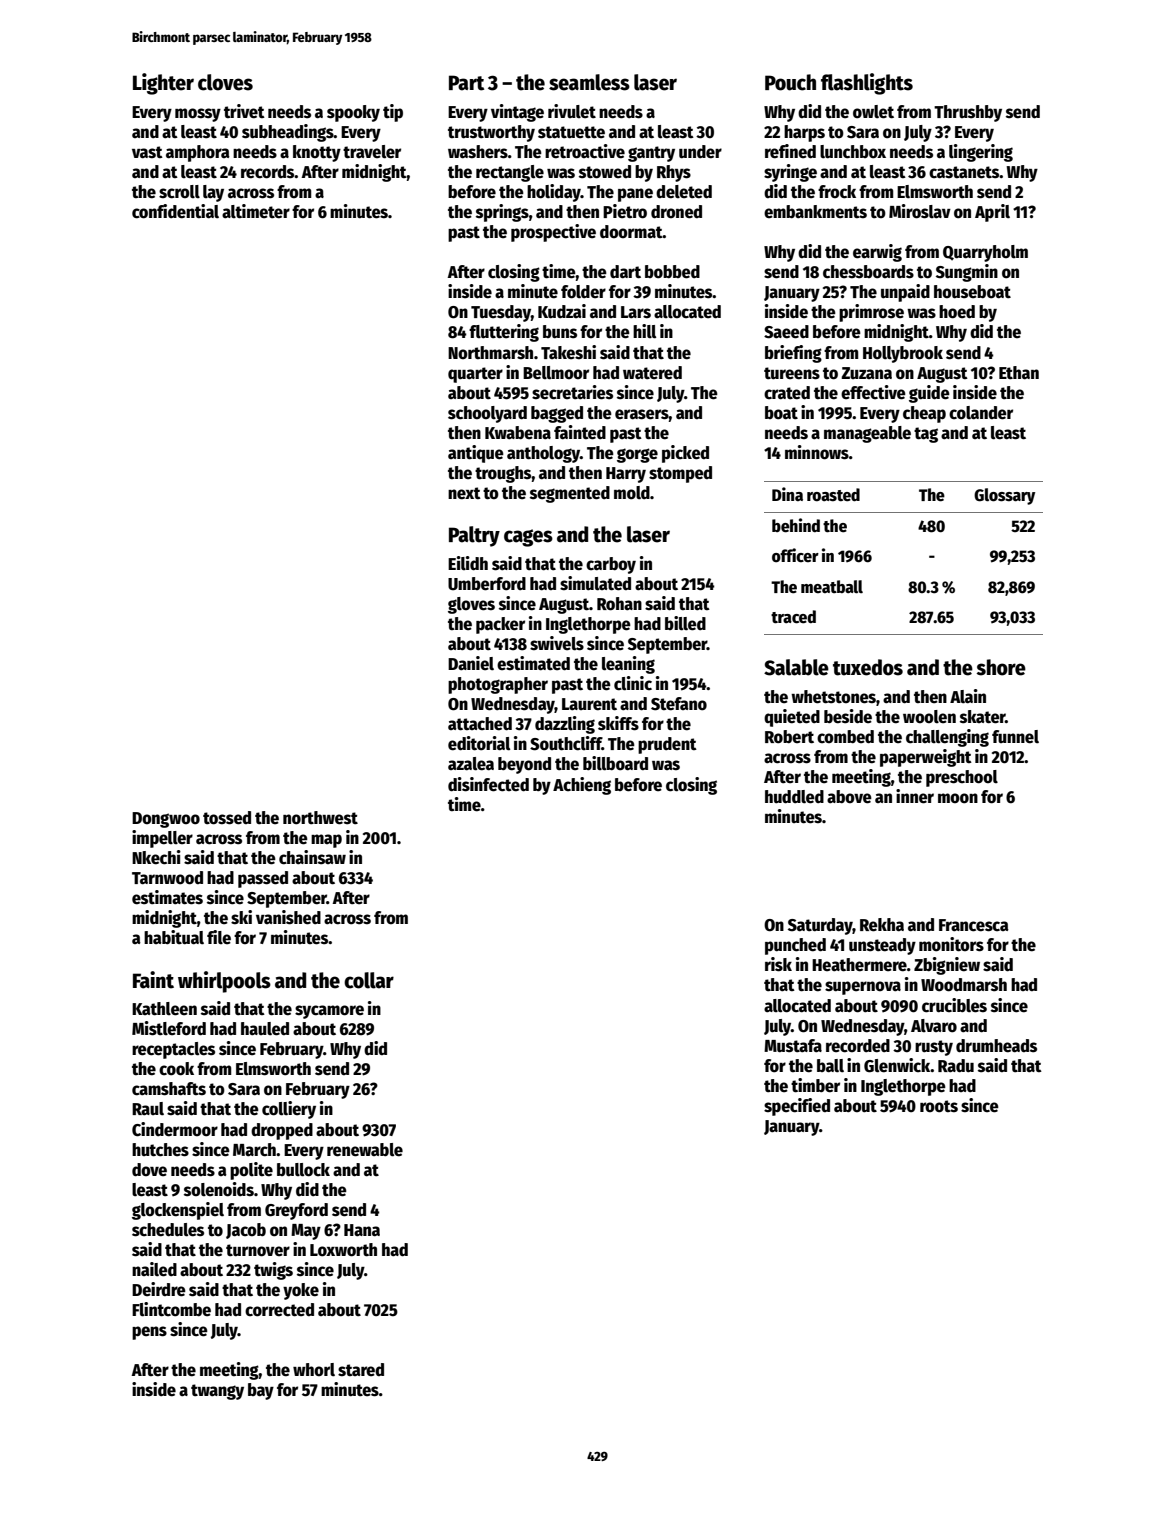 This image has width=1175, height=1521. I want to click on Woodmarsh, so click(964, 985).
